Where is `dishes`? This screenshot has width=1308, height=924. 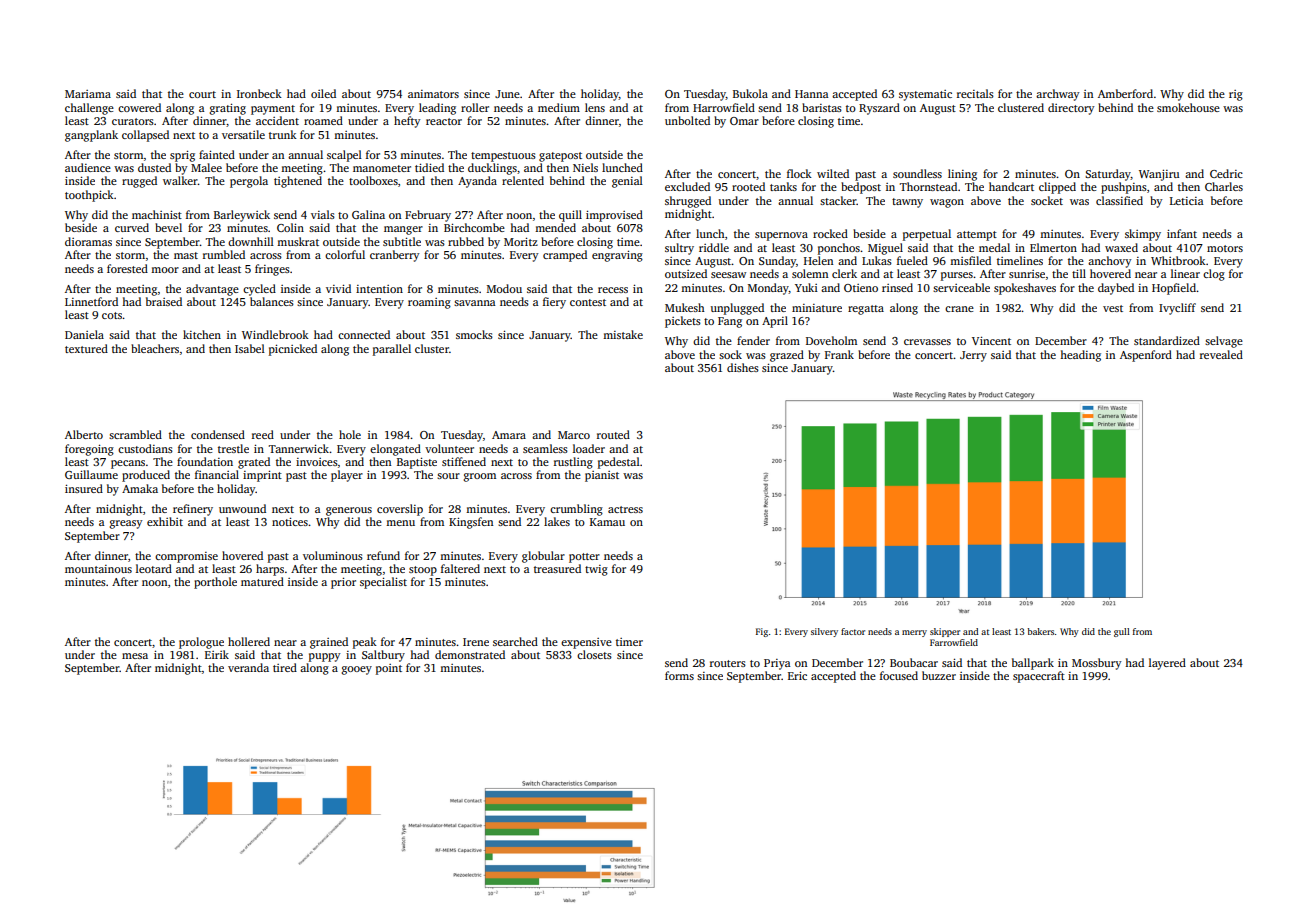
dishes is located at coordinates (743, 367).
